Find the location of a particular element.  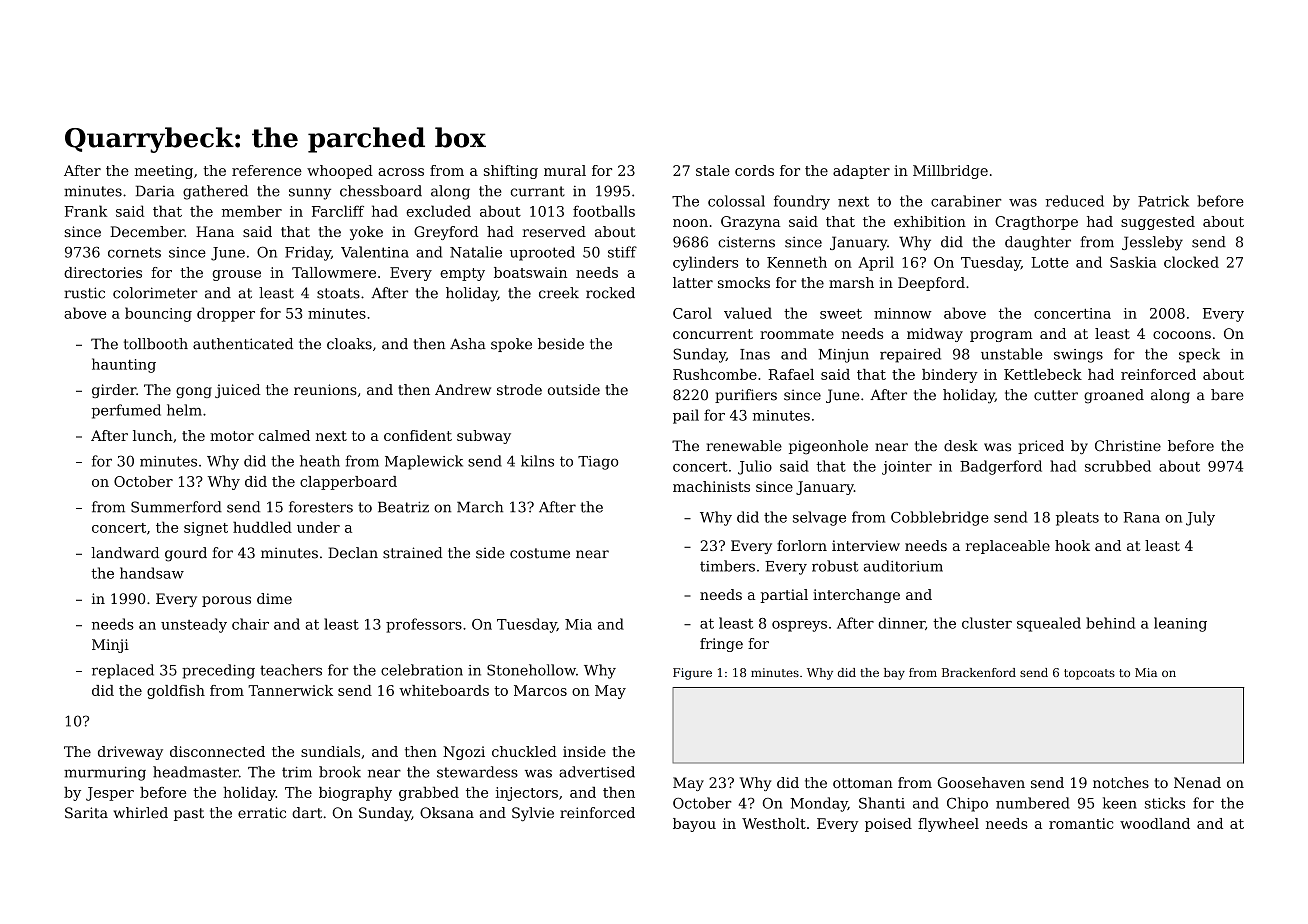

suggested is located at coordinates (1158, 223).
